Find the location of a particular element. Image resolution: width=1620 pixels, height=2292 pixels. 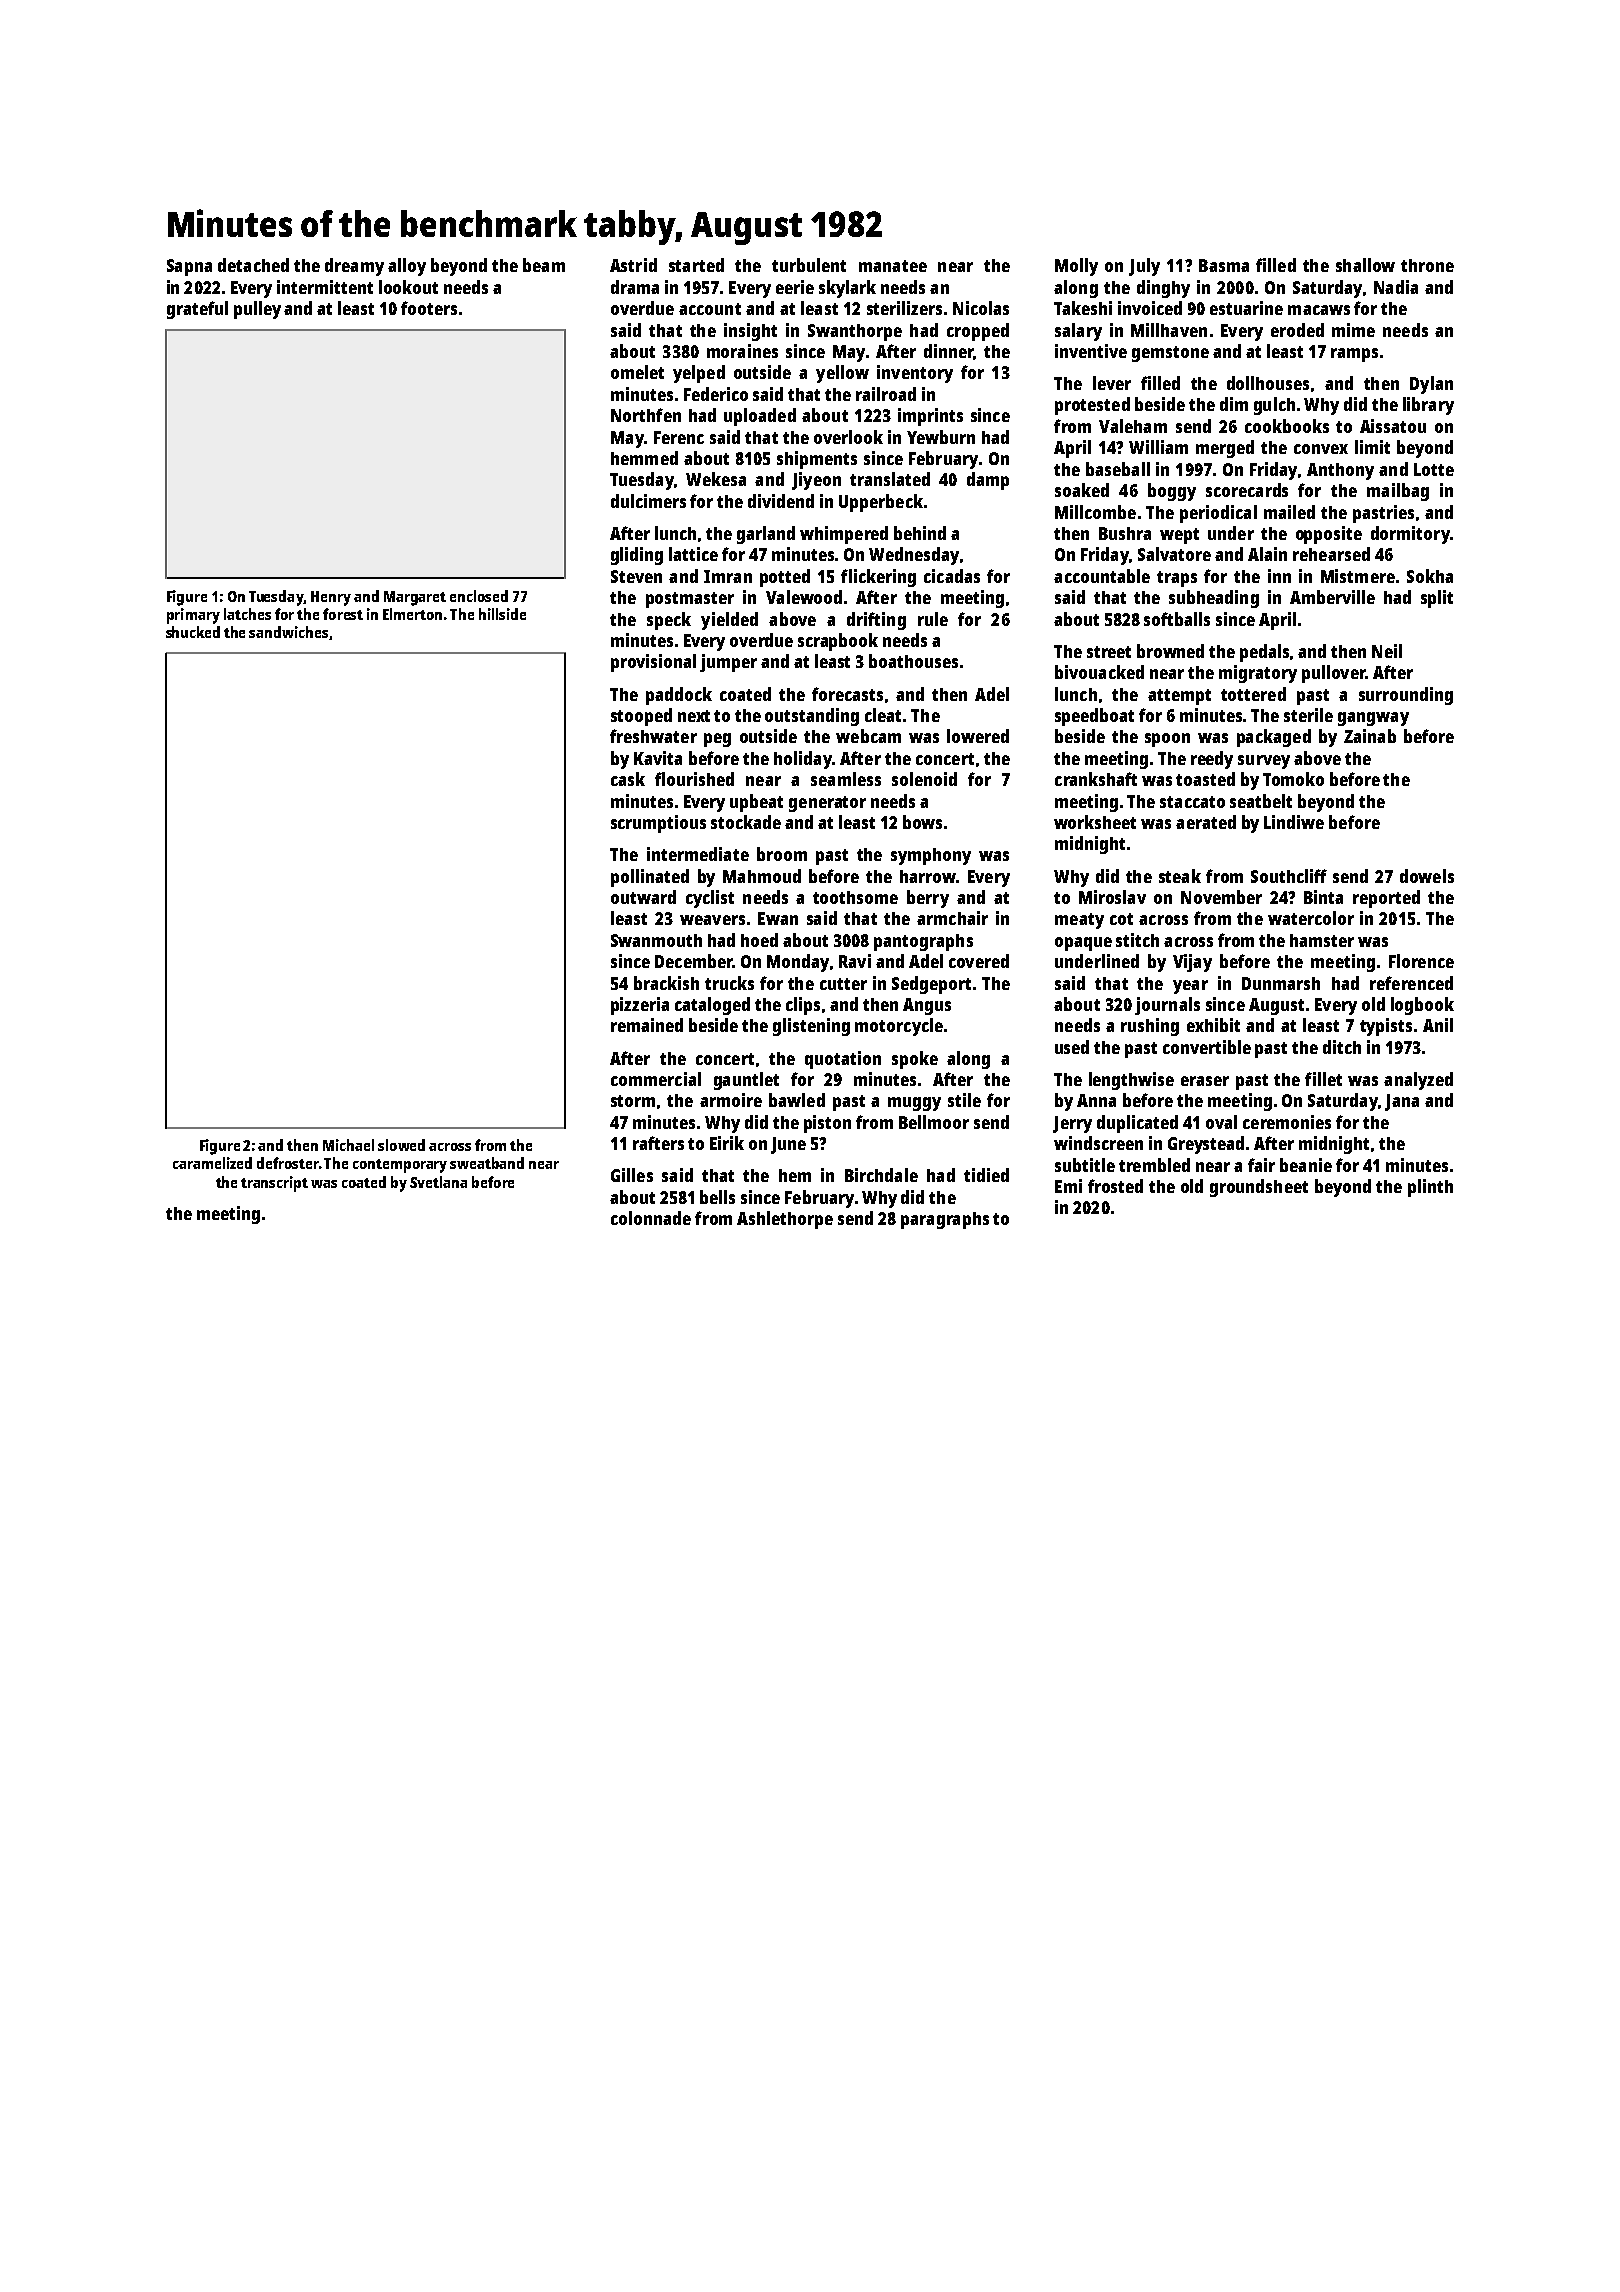

provisional is located at coordinates (653, 663).
